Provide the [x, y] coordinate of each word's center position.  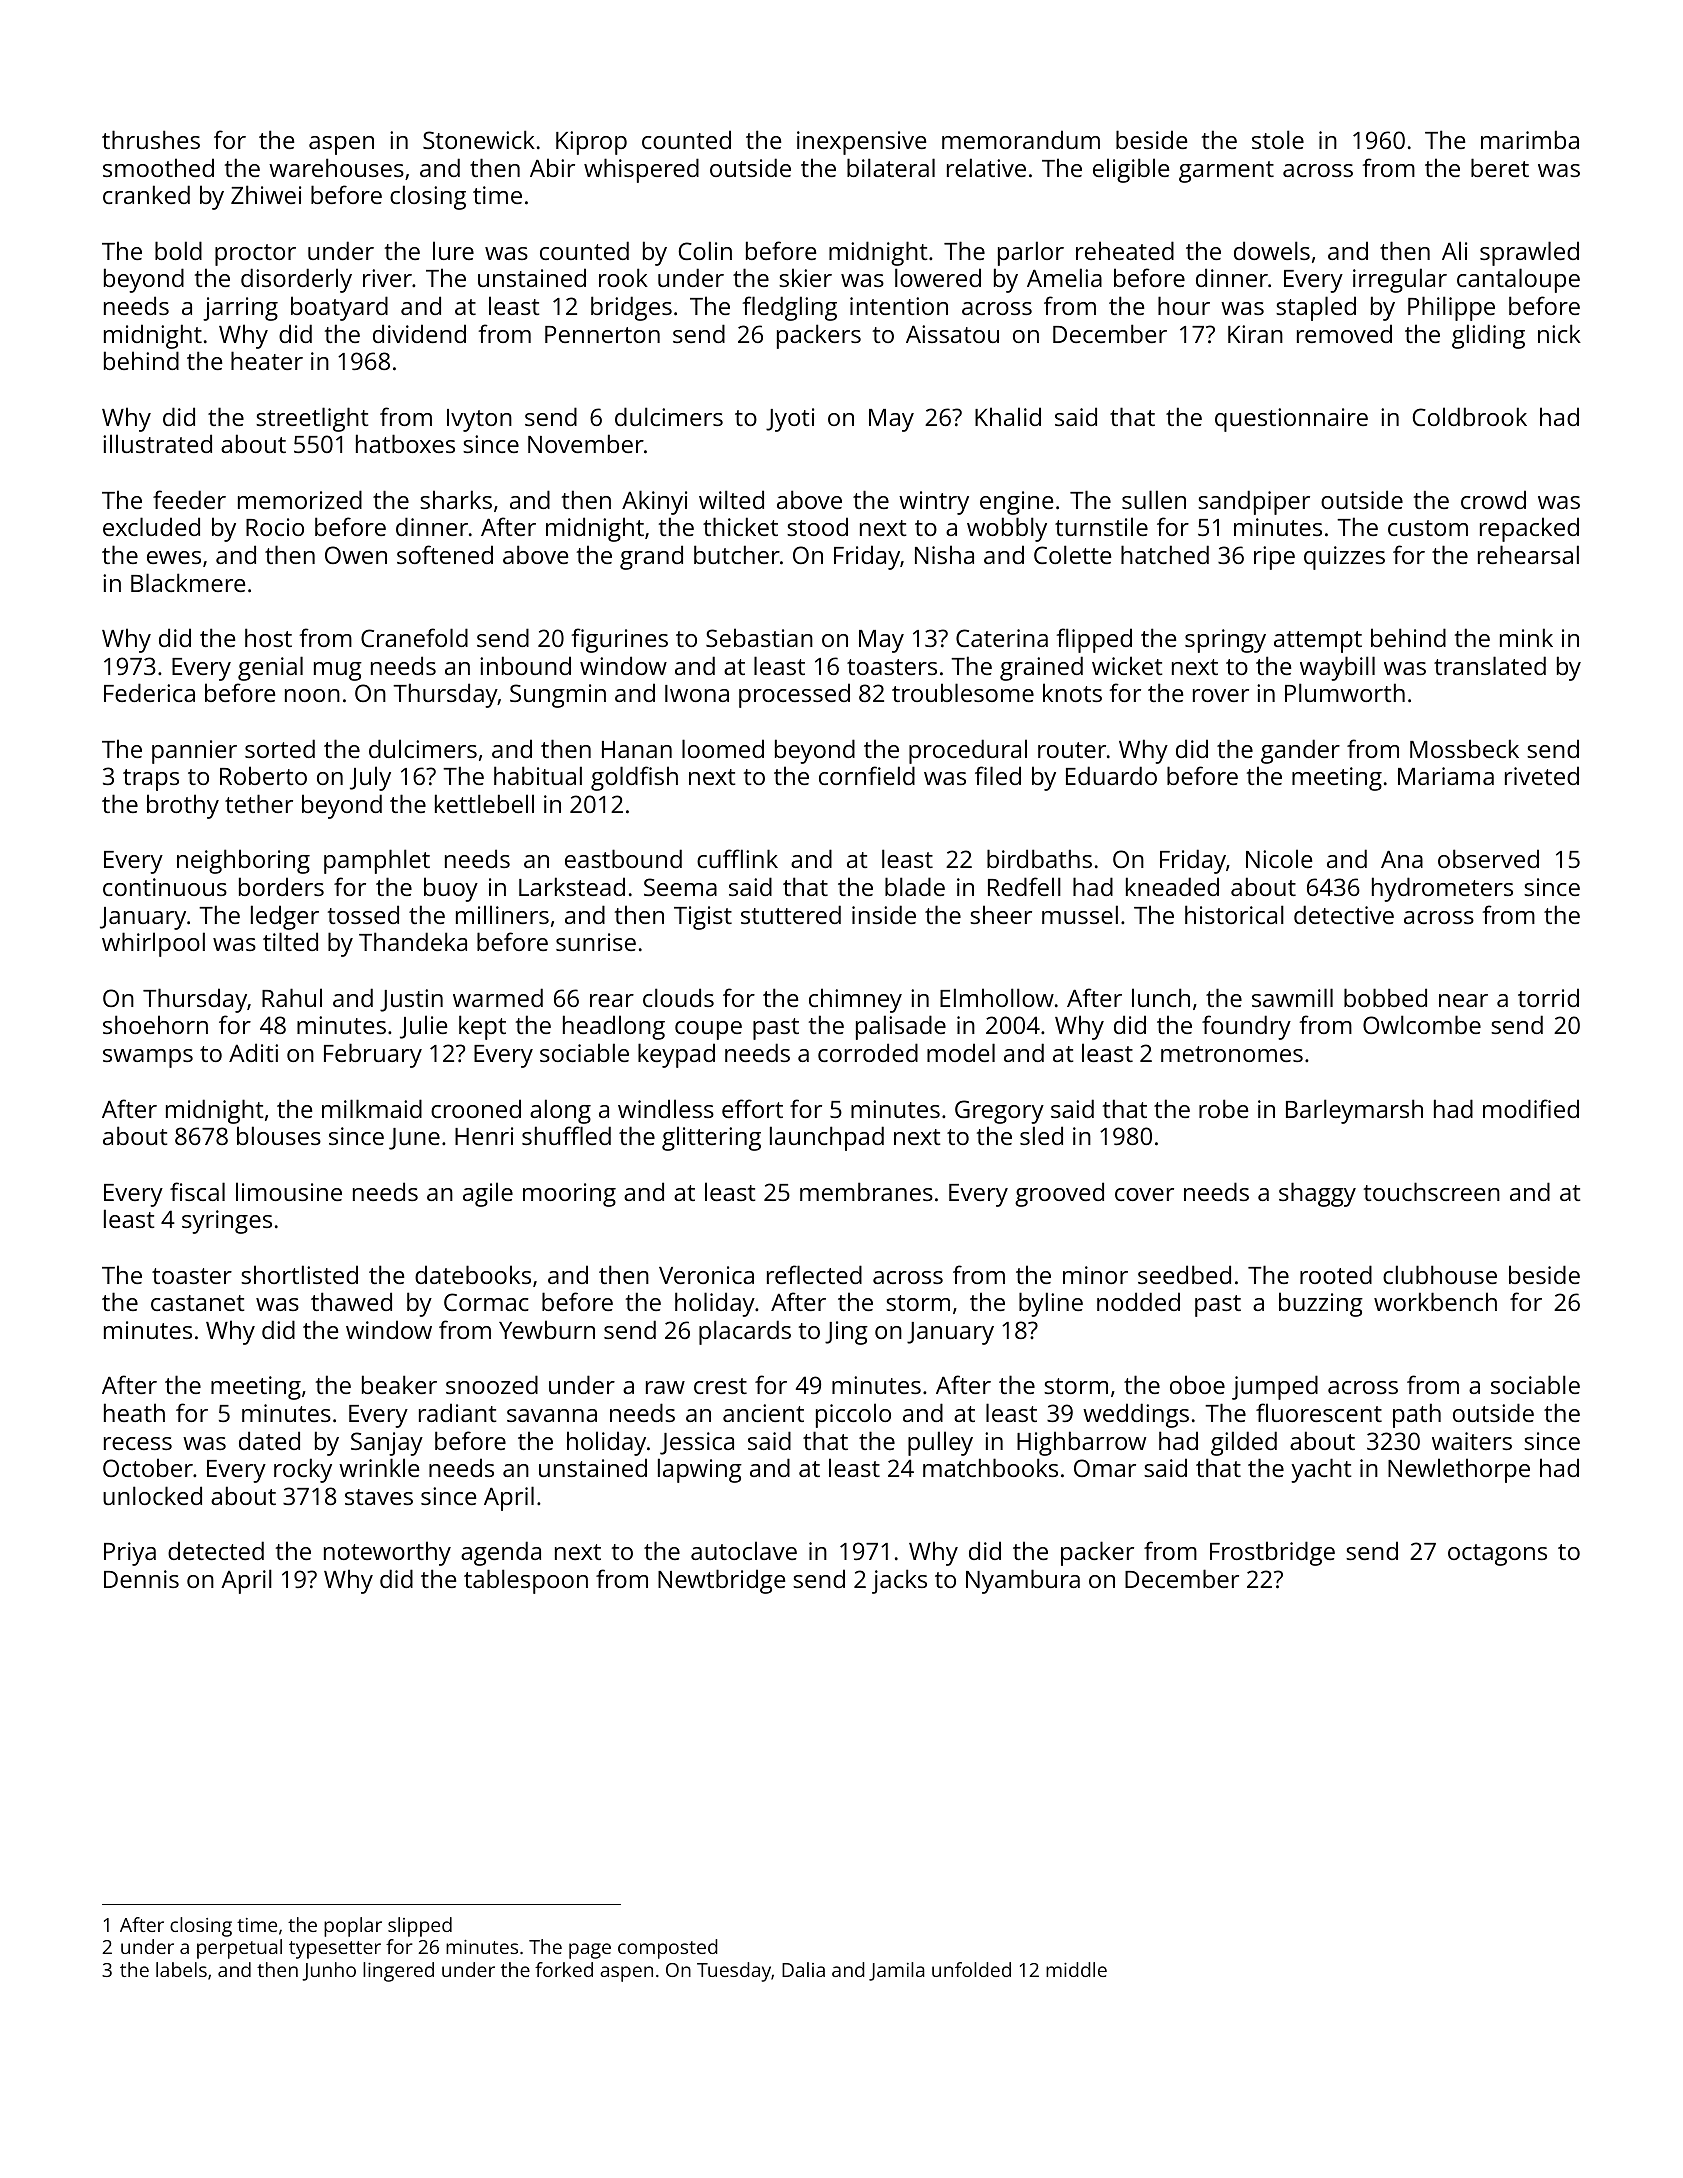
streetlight [312, 419]
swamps [148, 1058]
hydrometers [1442, 889]
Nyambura [1023, 1581]
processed [794, 695]
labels [181, 1969]
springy [1225, 641]
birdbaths [1039, 858]
